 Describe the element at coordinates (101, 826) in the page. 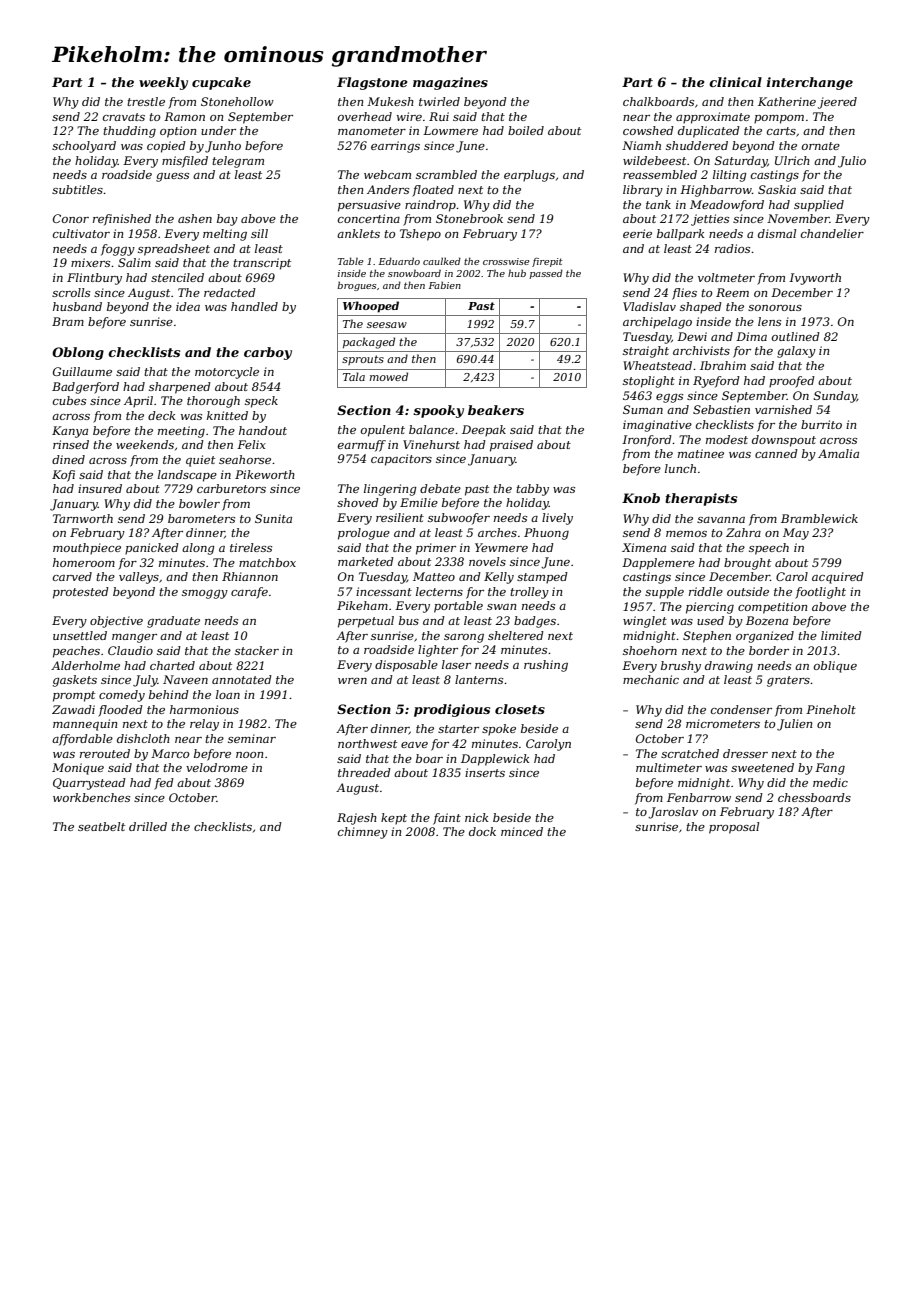

I see `seatbelt` at that location.
